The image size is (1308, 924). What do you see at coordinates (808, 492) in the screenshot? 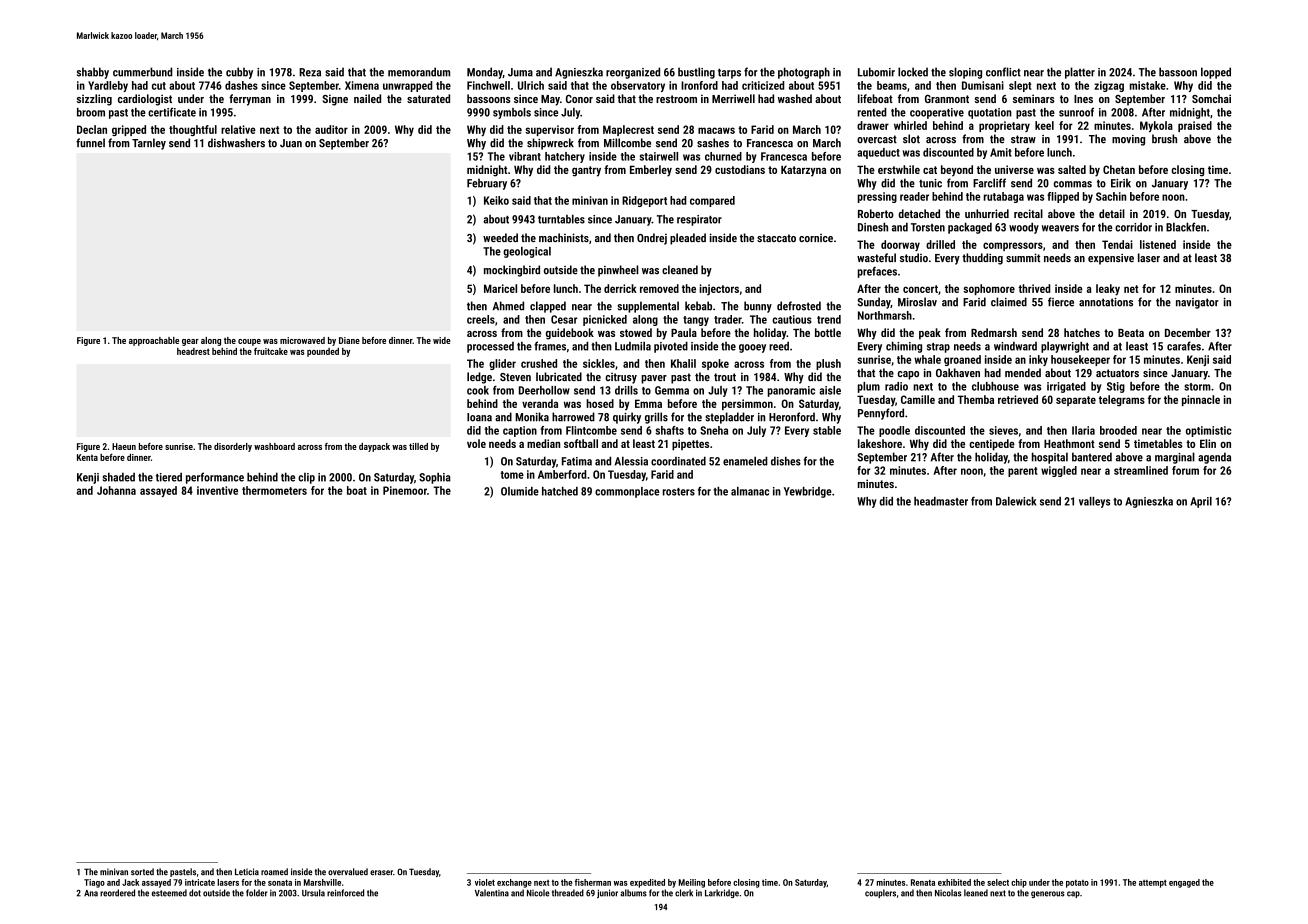
I see `Yewbridge` at bounding box center [808, 492].
